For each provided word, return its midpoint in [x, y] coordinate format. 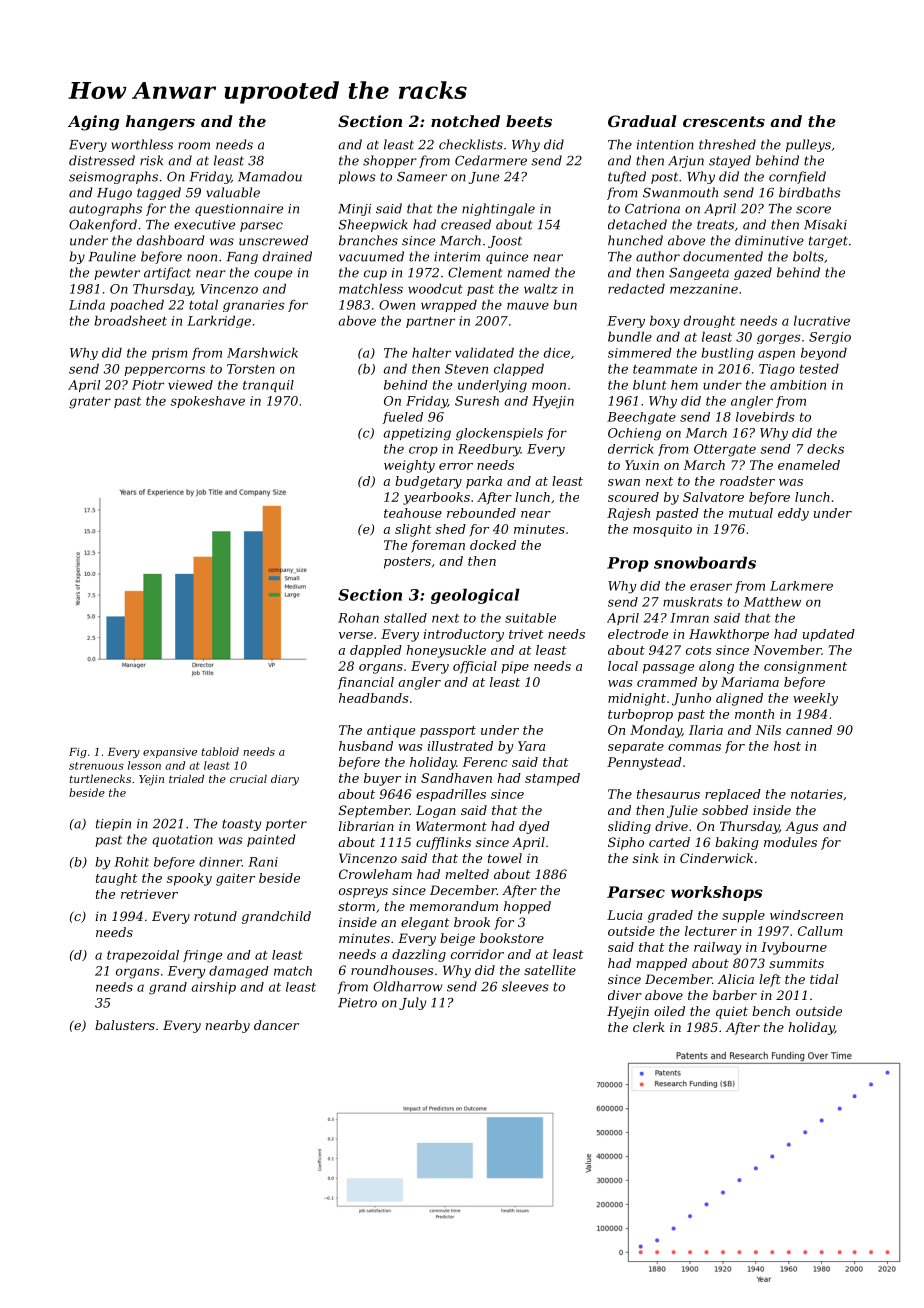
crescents [724, 121]
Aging [93, 123]
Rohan [358, 618]
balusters [125, 1025]
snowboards [705, 562]
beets [529, 121]
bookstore [512, 938]
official [475, 667]
